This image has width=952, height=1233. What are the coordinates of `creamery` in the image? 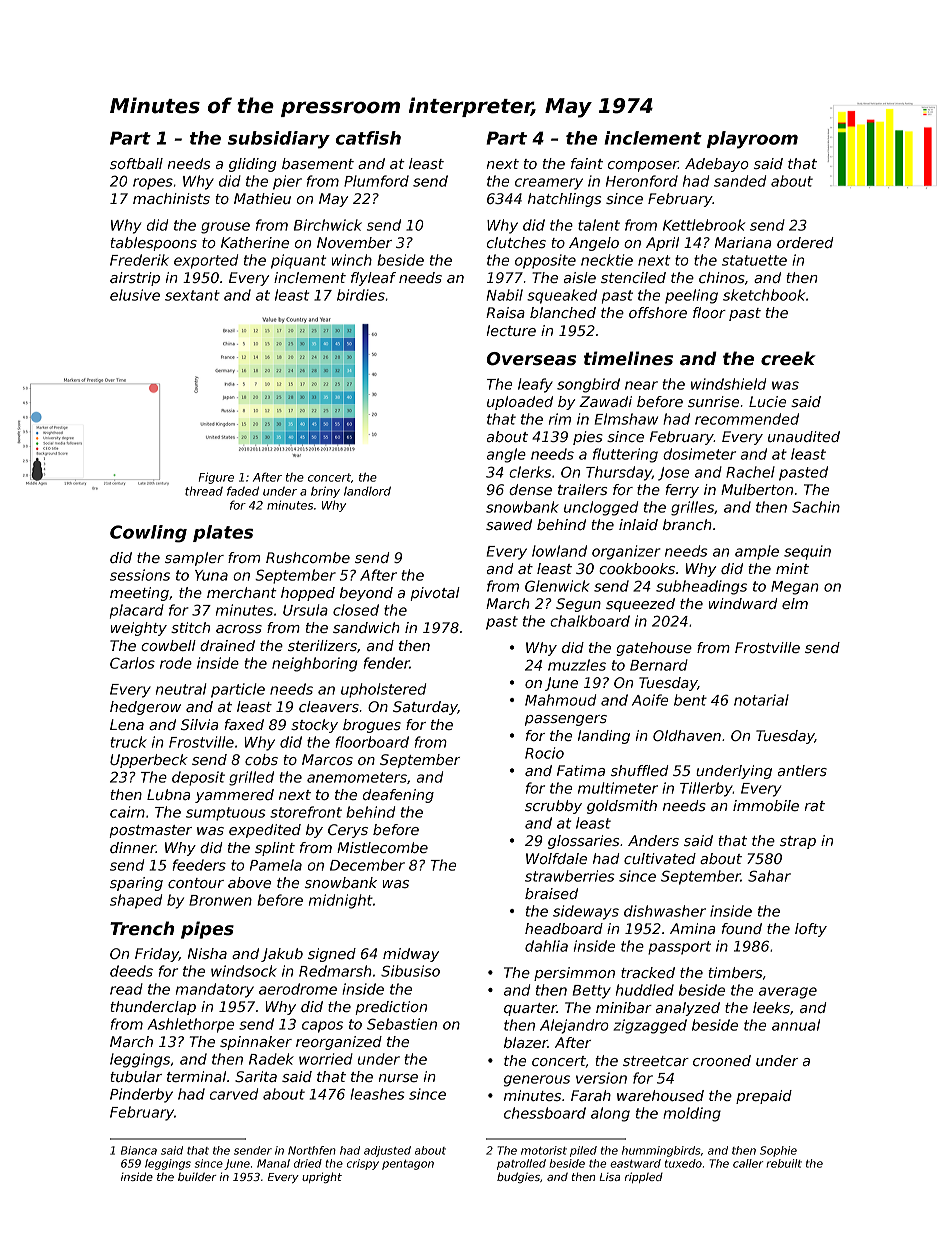 It's located at (549, 184).
